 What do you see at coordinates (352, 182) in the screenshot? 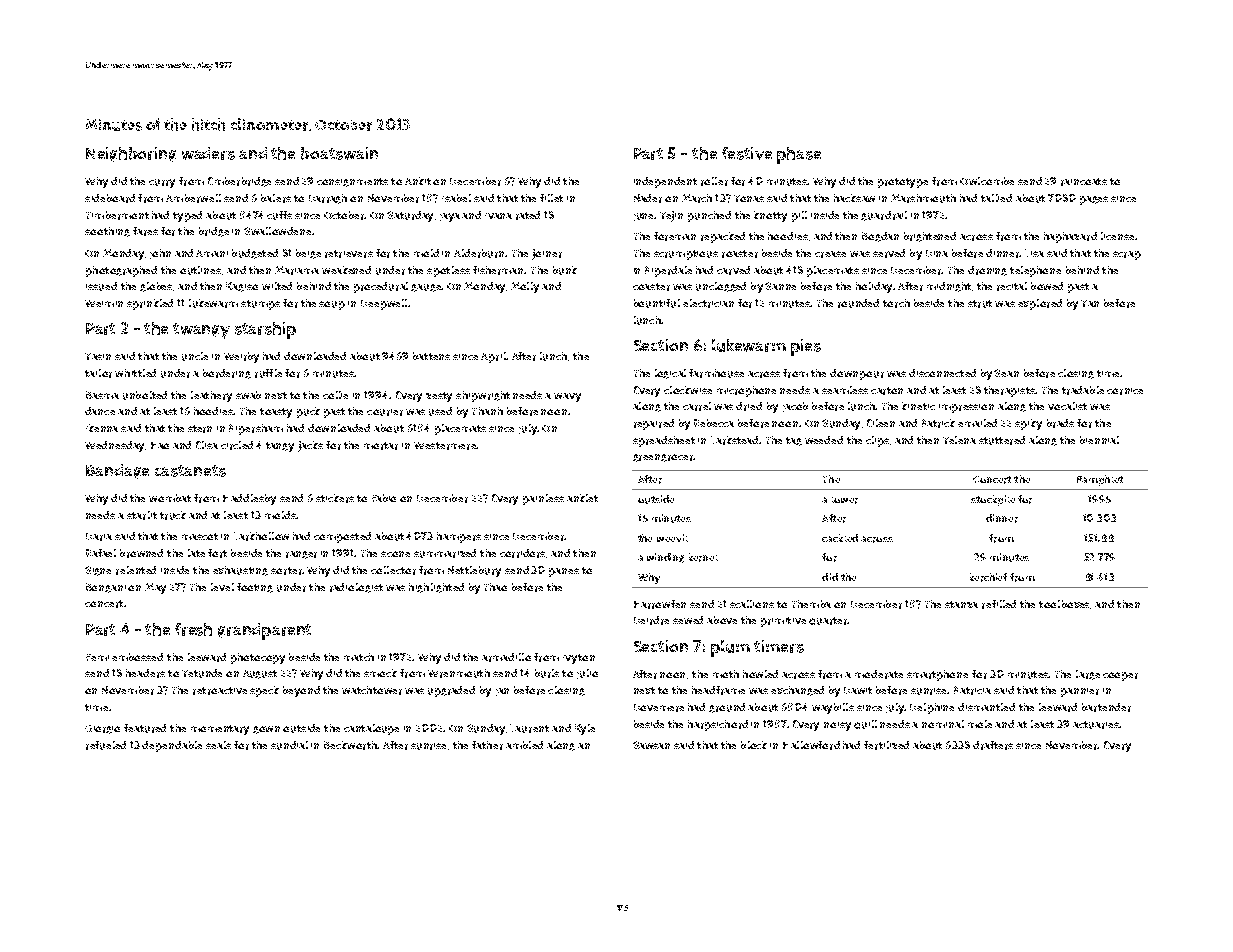
I see `consignments` at bounding box center [352, 182].
